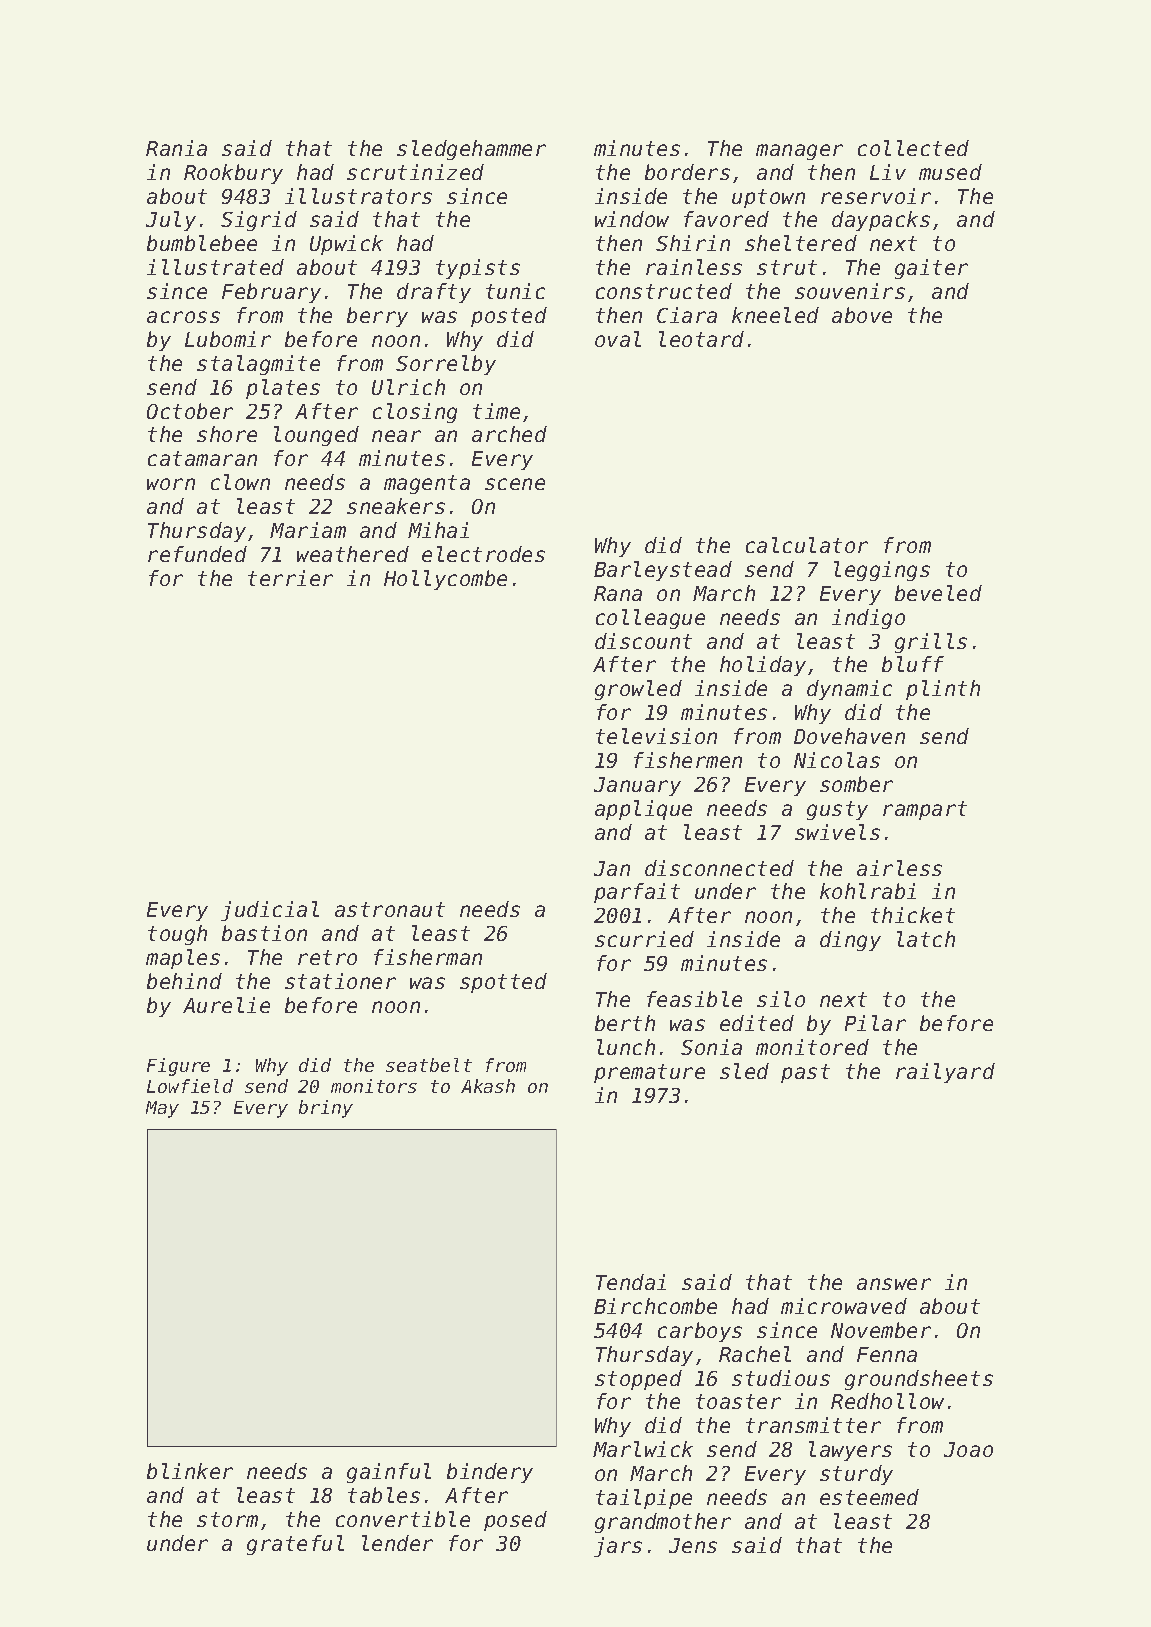  What do you see at coordinates (190, 1471) in the screenshot?
I see `blinker` at bounding box center [190, 1471].
